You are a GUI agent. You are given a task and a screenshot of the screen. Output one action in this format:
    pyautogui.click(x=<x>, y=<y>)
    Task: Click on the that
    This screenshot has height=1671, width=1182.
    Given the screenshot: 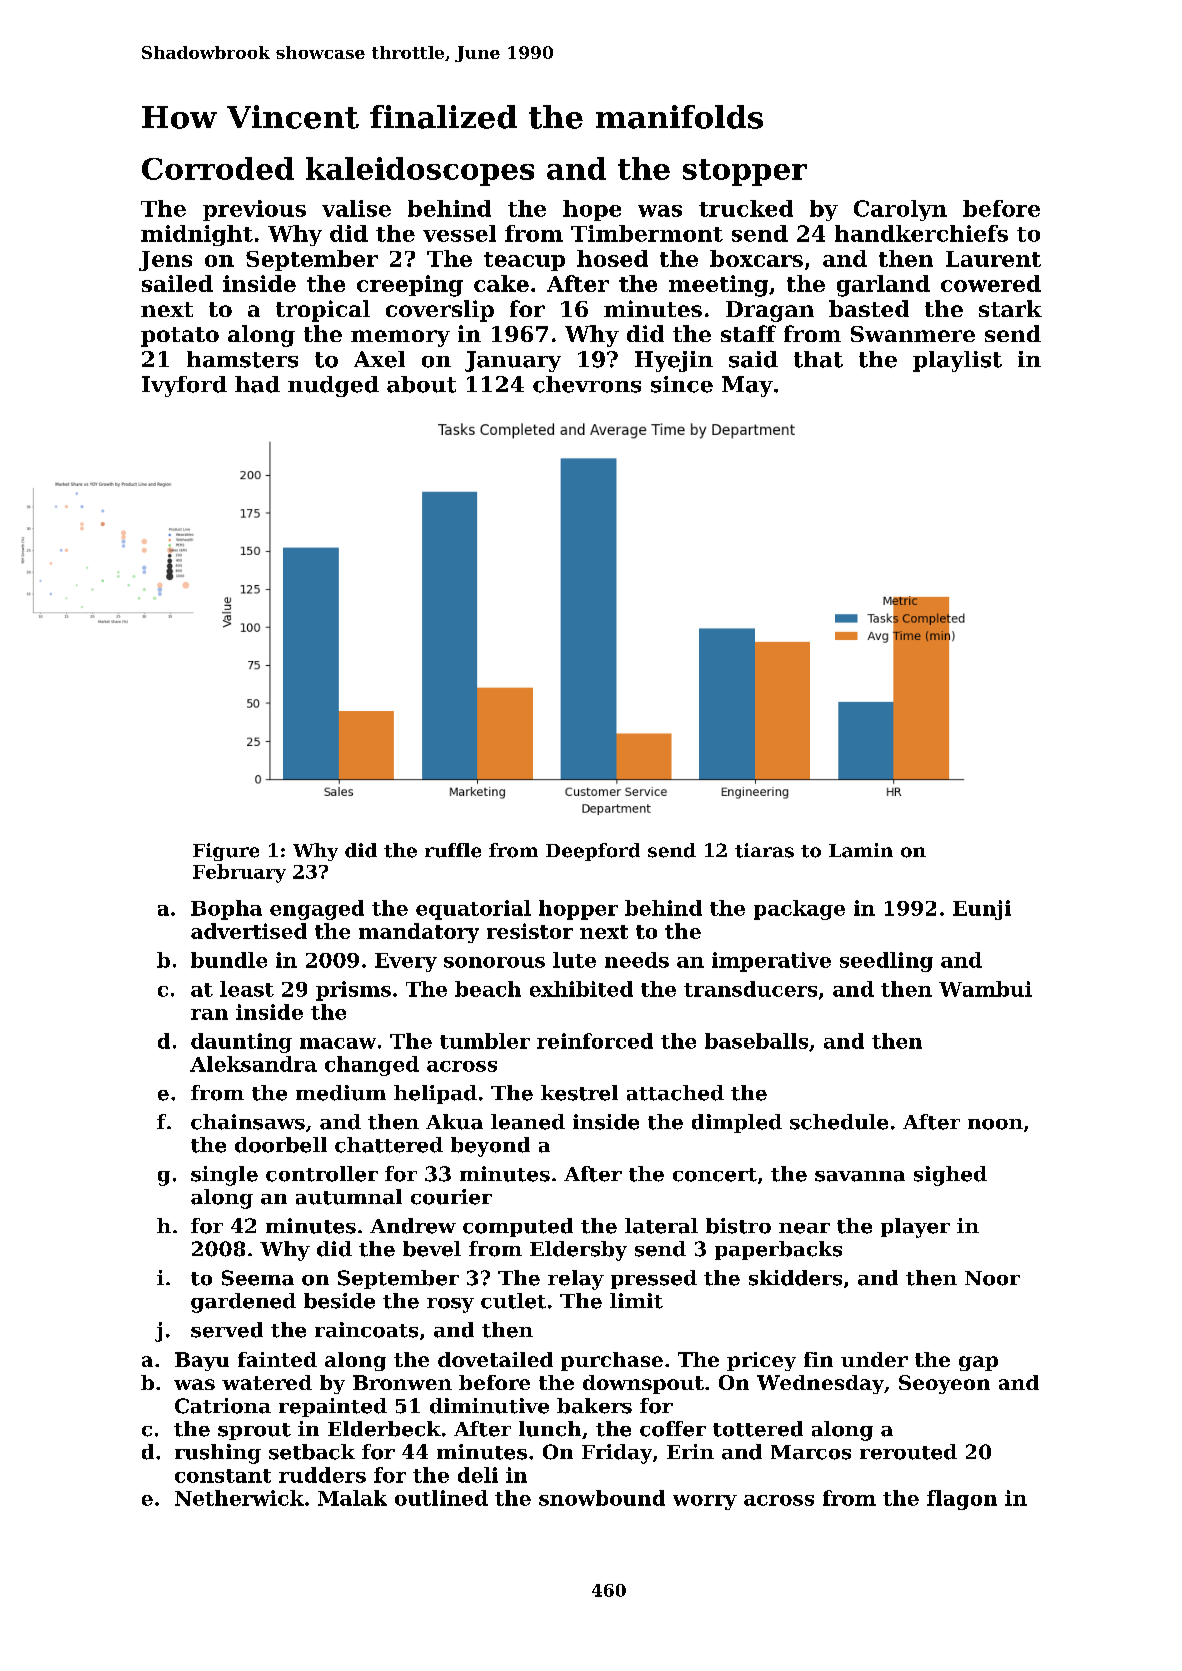 What is the action you would take?
    pyautogui.click(x=818, y=359)
